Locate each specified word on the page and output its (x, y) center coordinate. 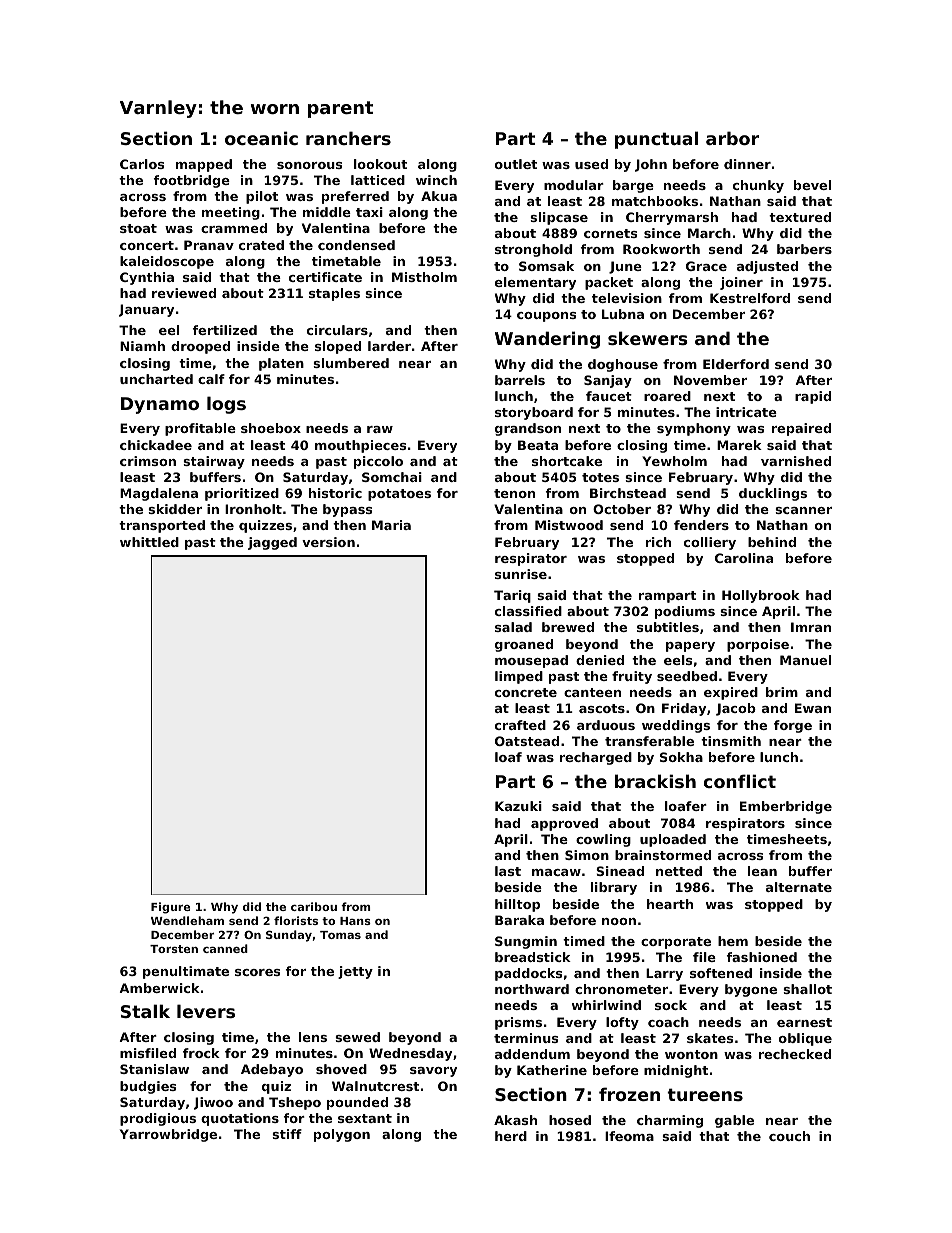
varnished (796, 461)
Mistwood (569, 525)
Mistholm (424, 277)
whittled (149, 542)
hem (733, 941)
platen (281, 364)
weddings (676, 726)
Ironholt (253, 509)
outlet (516, 164)
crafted (520, 725)
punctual (656, 140)
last (508, 871)
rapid (813, 397)
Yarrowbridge (168, 1135)
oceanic (261, 138)
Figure (170, 908)
